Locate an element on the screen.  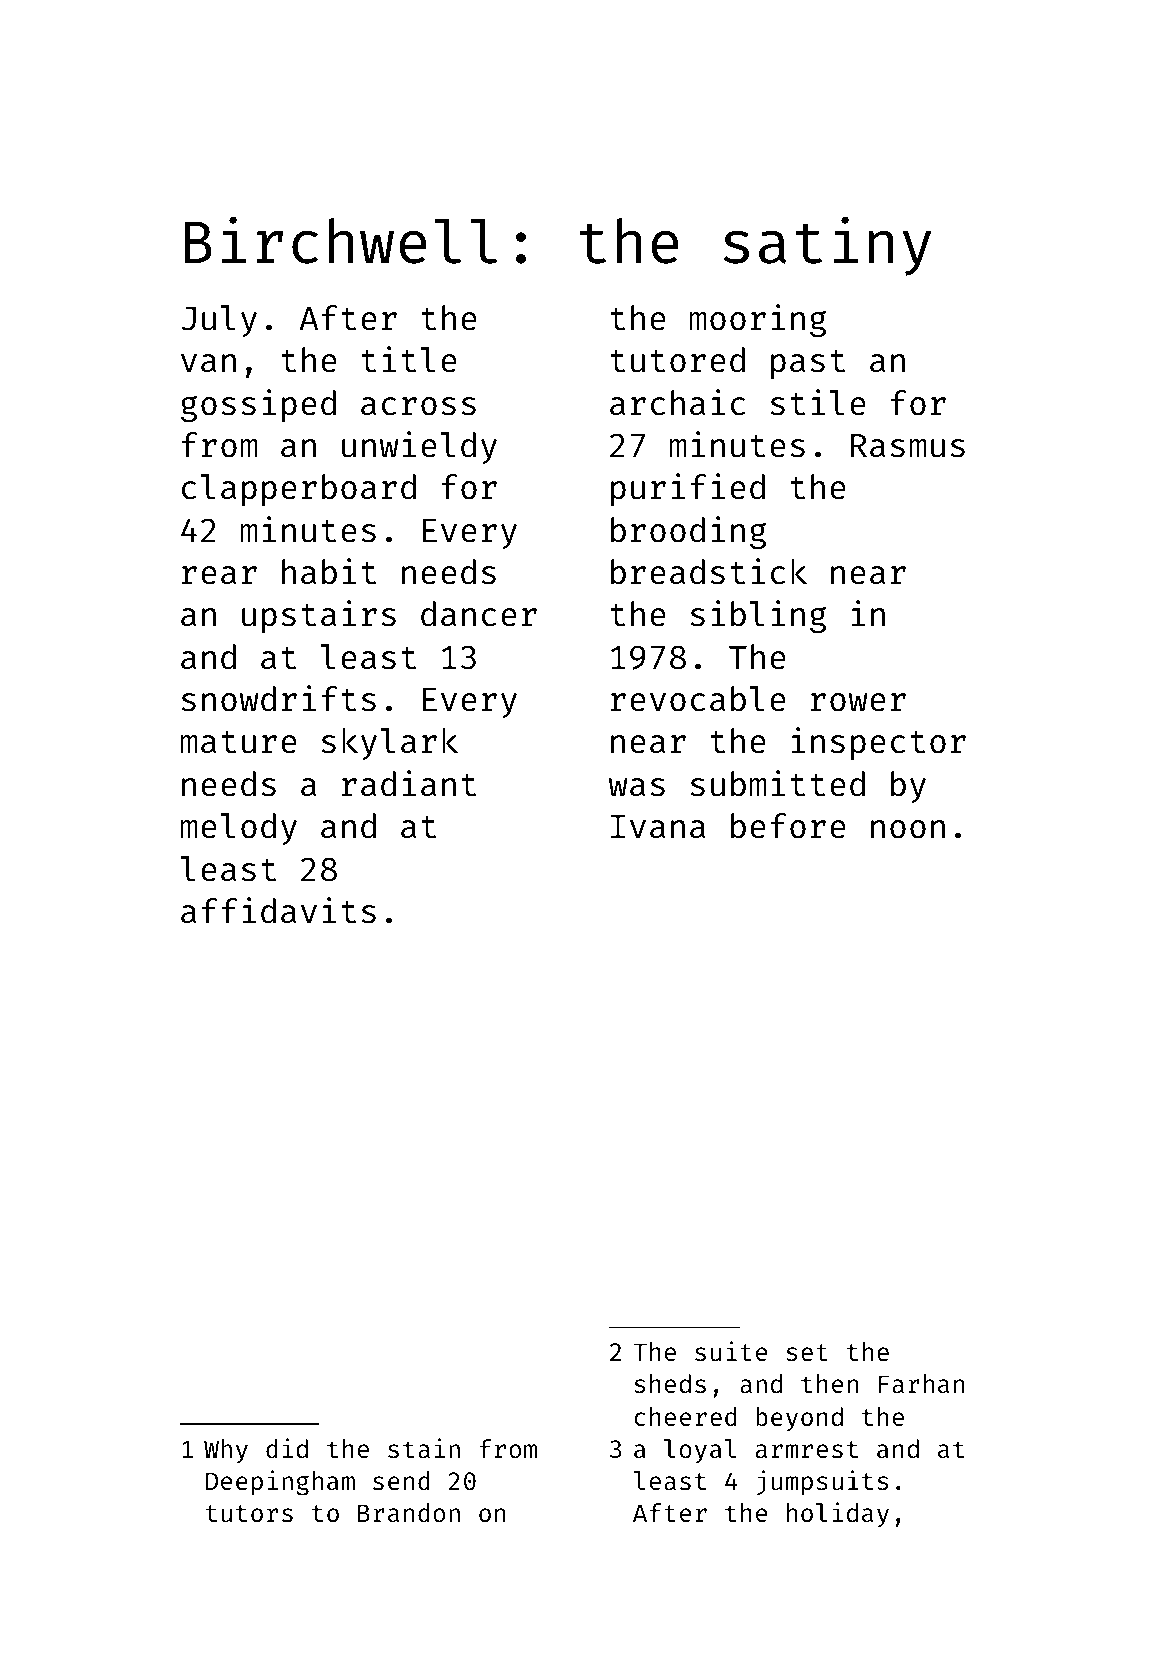
archaic is located at coordinates (677, 402).
